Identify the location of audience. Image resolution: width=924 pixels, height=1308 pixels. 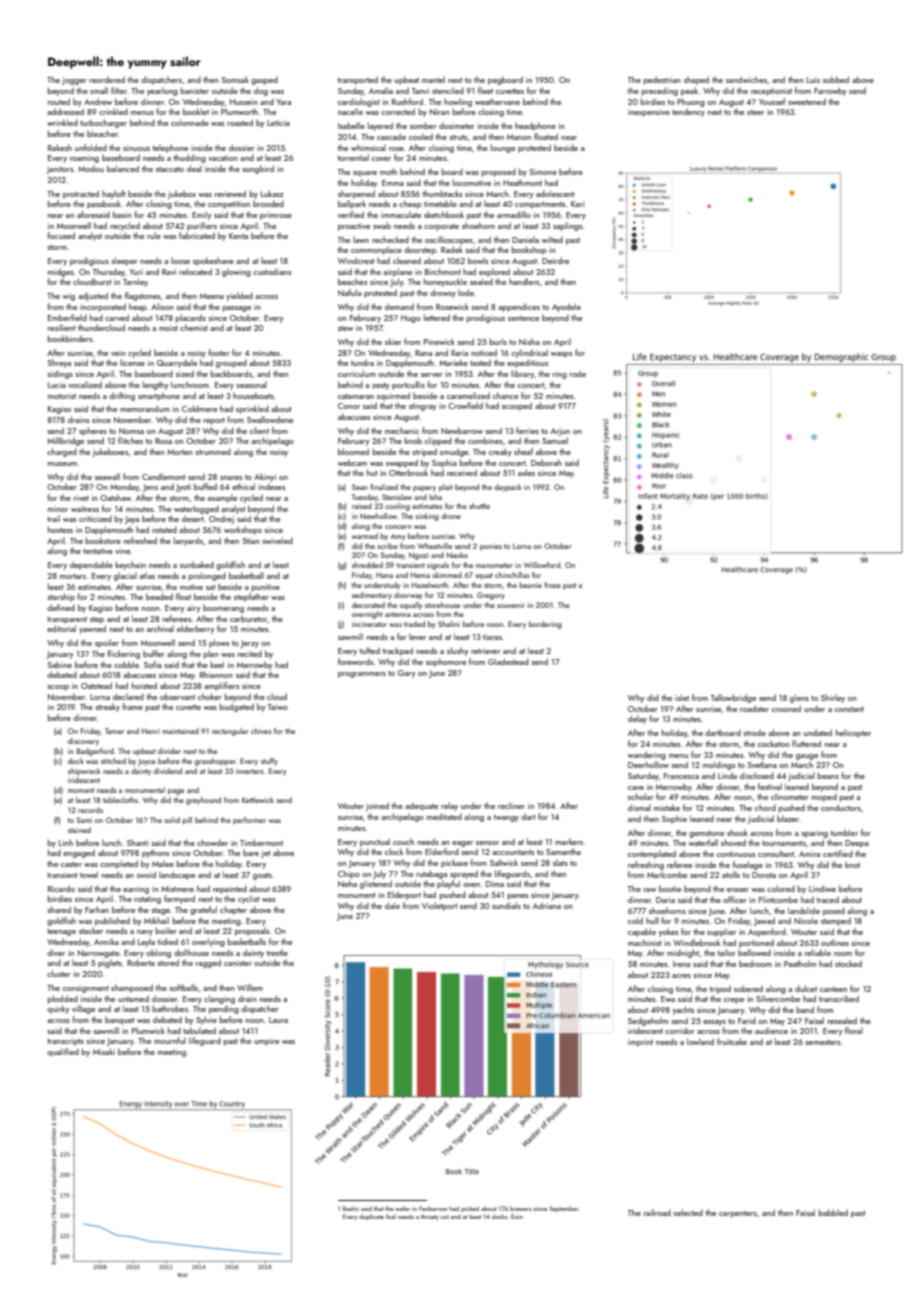
(771, 1030).
